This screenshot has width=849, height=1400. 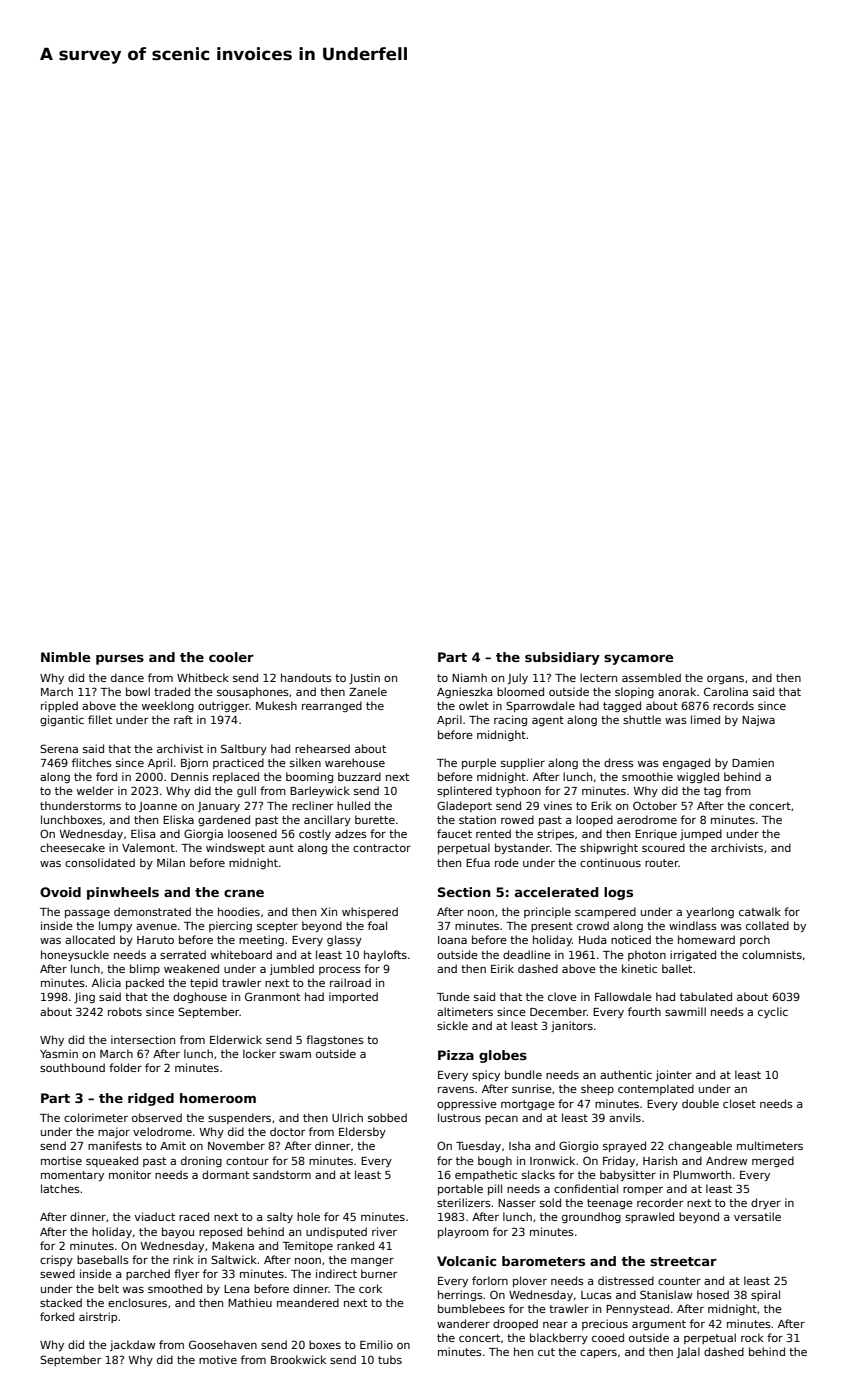 What do you see at coordinates (241, 954) in the screenshot?
I see `whiteboard` at bounding box center [241, 954].
